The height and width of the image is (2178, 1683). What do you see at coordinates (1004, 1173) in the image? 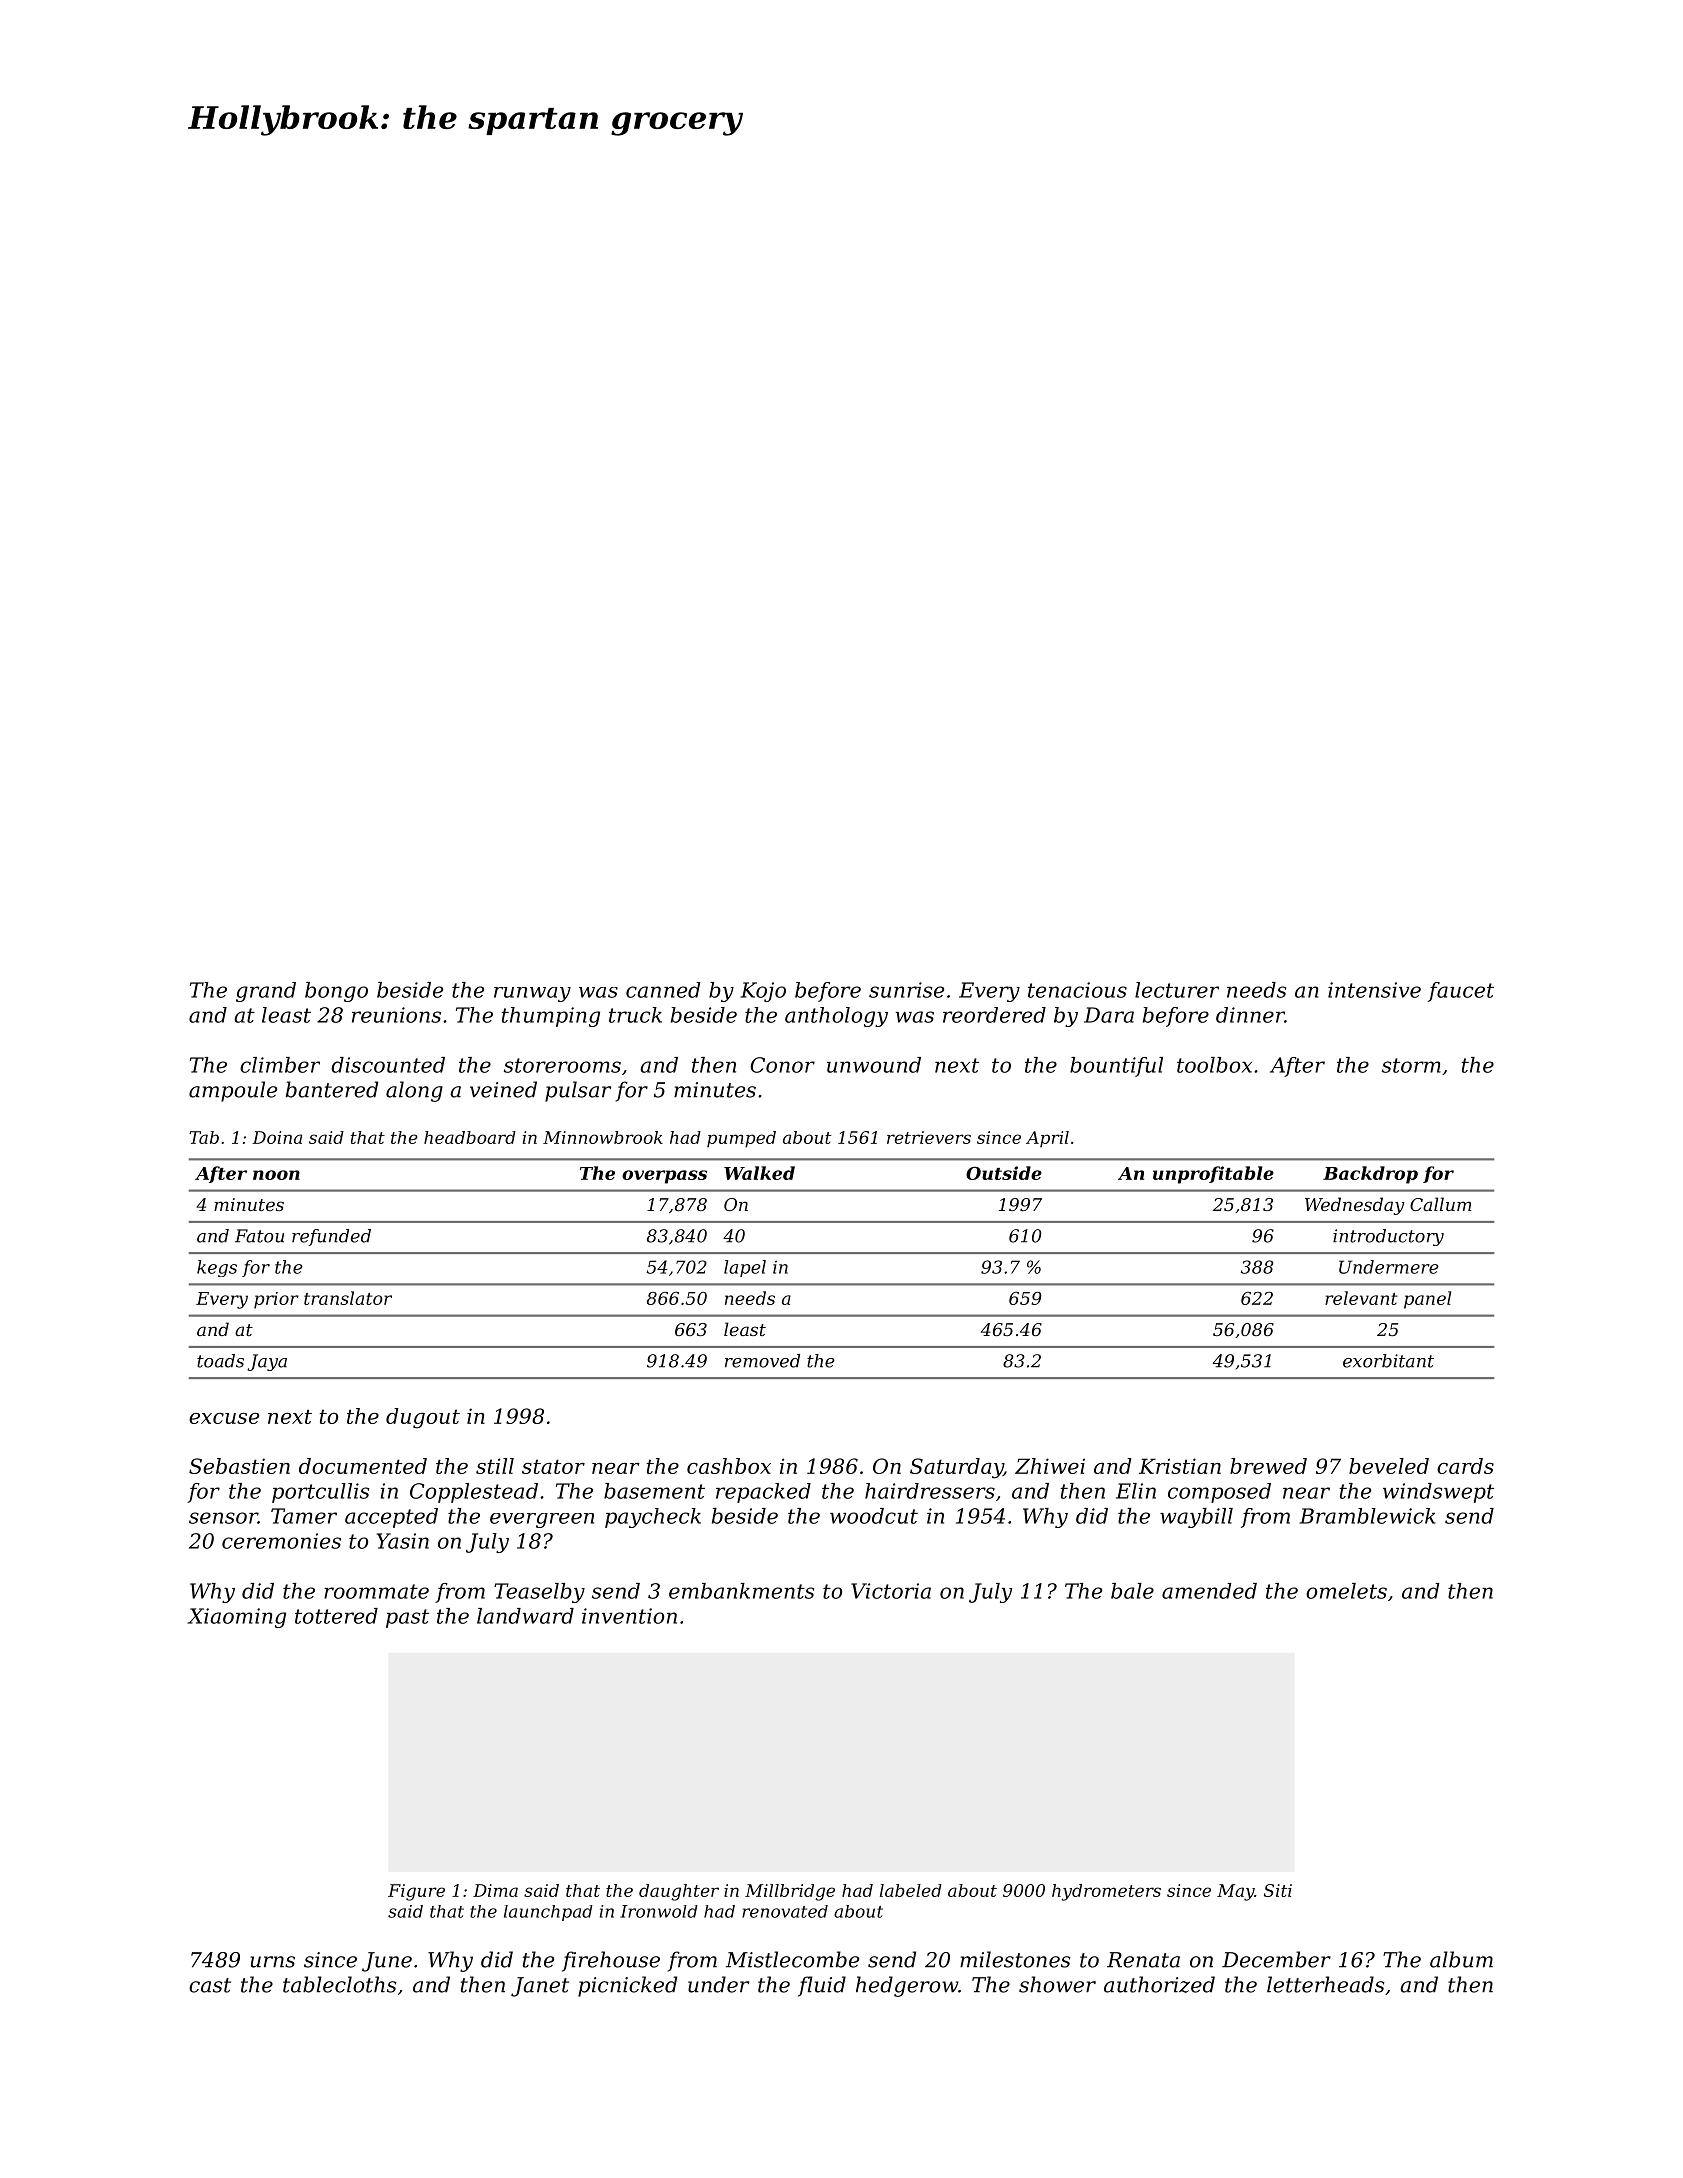
I see `Outside` at bounding box center [1004, 1173].
